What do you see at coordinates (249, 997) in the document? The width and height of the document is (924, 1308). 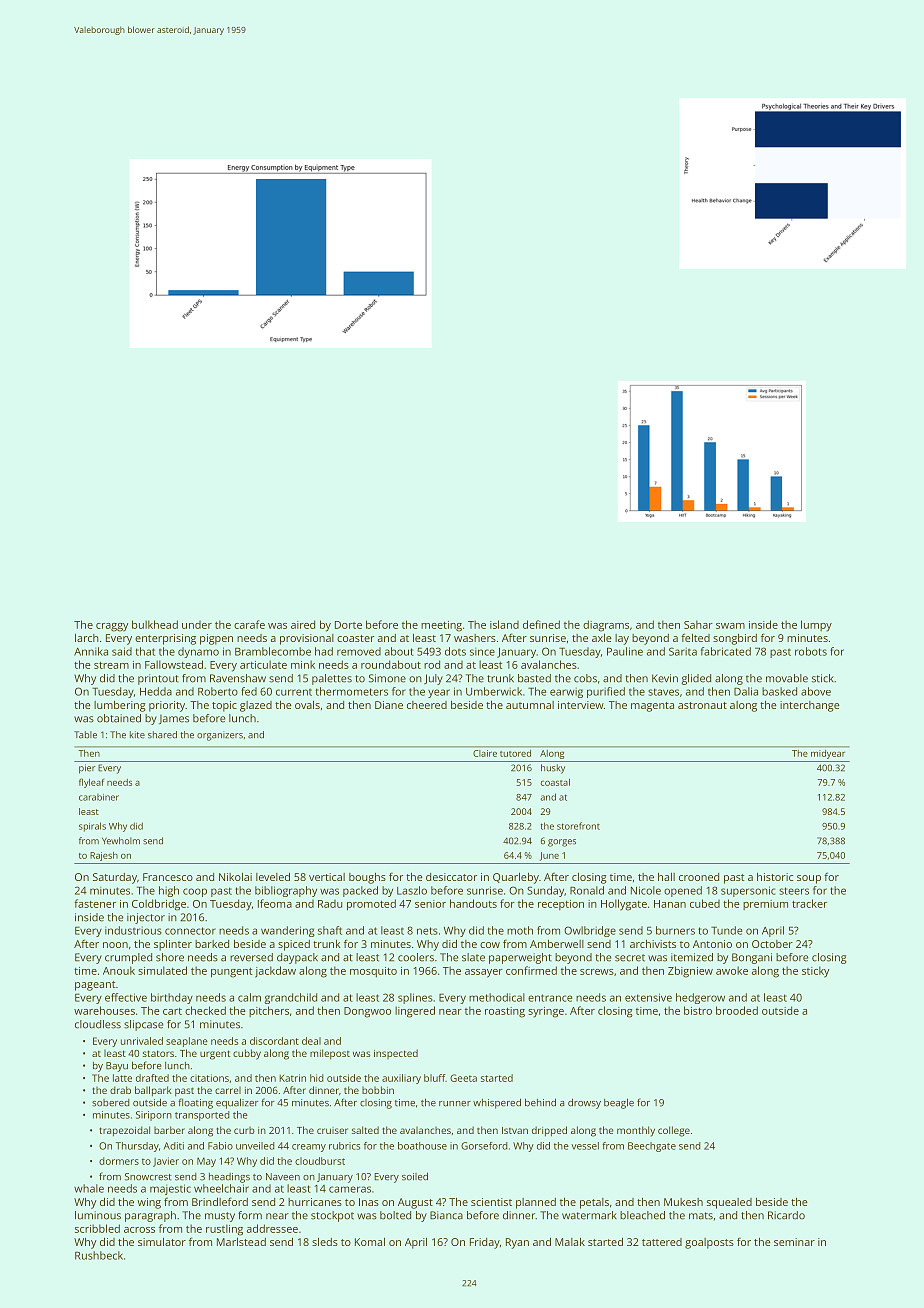 I see `calm` at bounding box center [249, 997].
